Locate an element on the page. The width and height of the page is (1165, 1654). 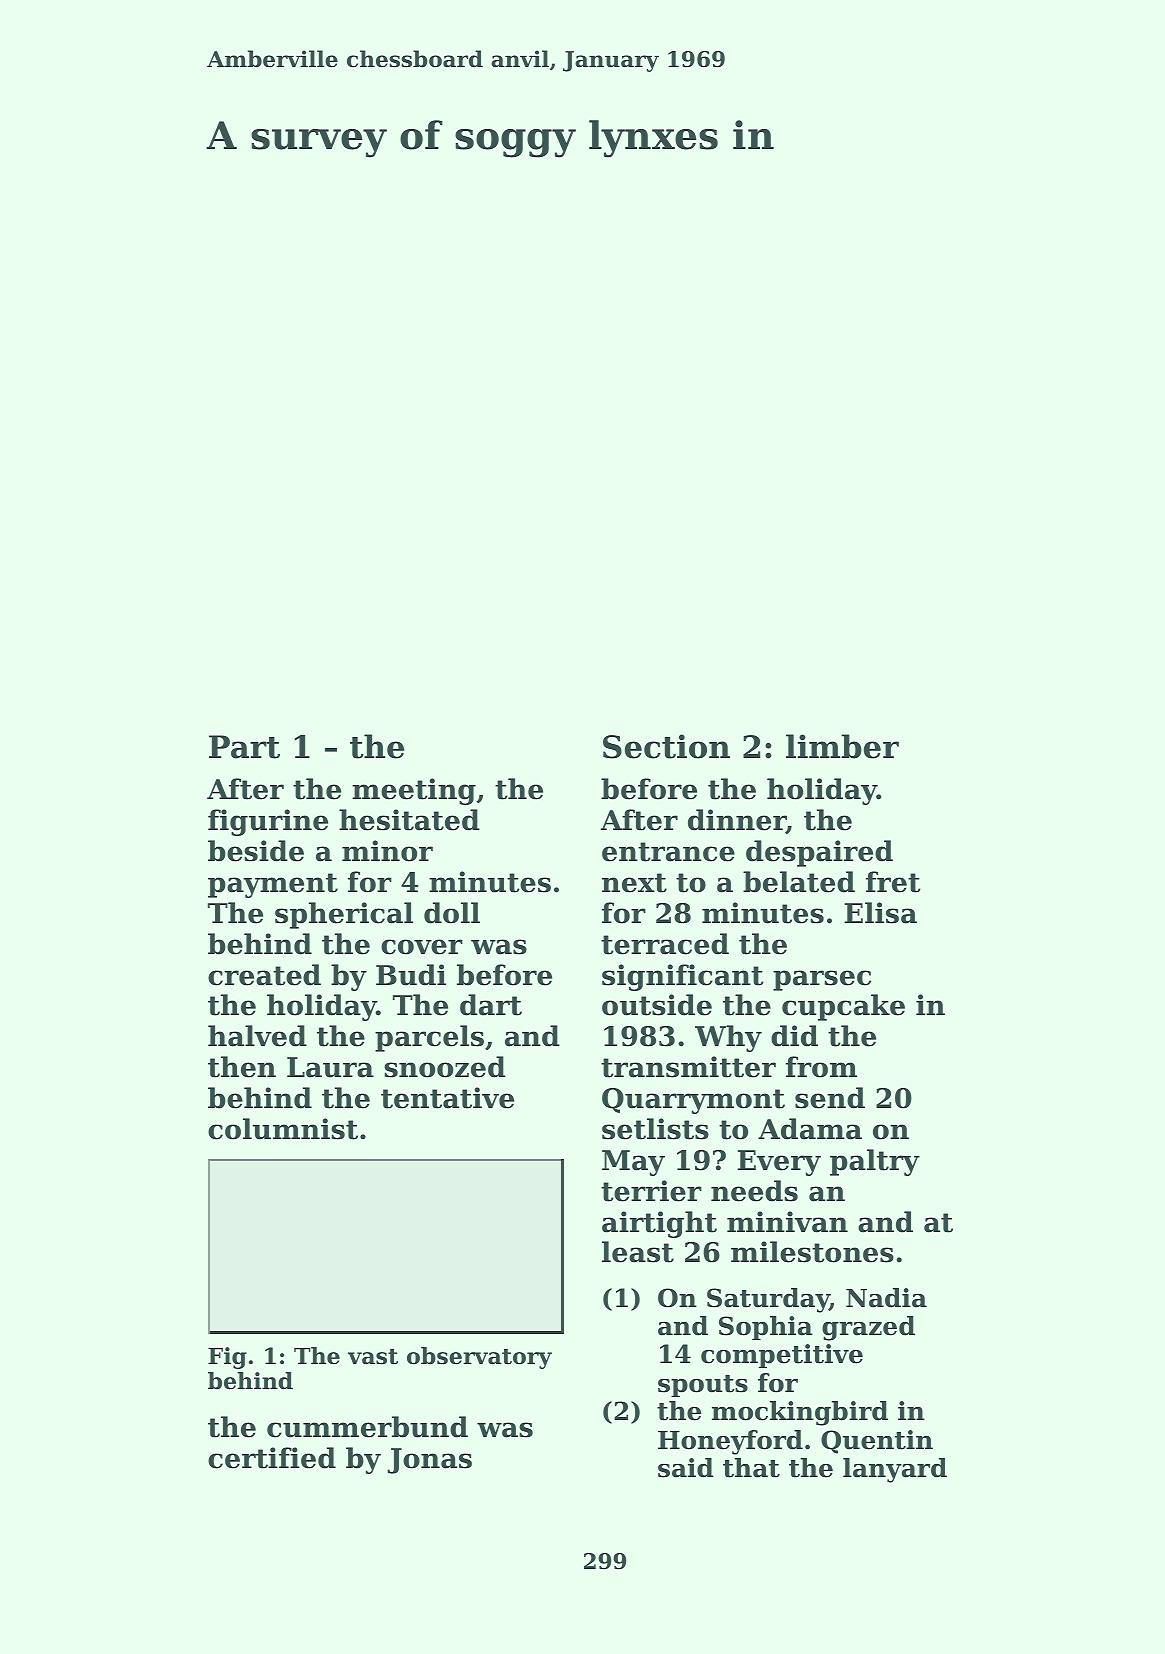
hesitated is located at coordinates (409, 820).
